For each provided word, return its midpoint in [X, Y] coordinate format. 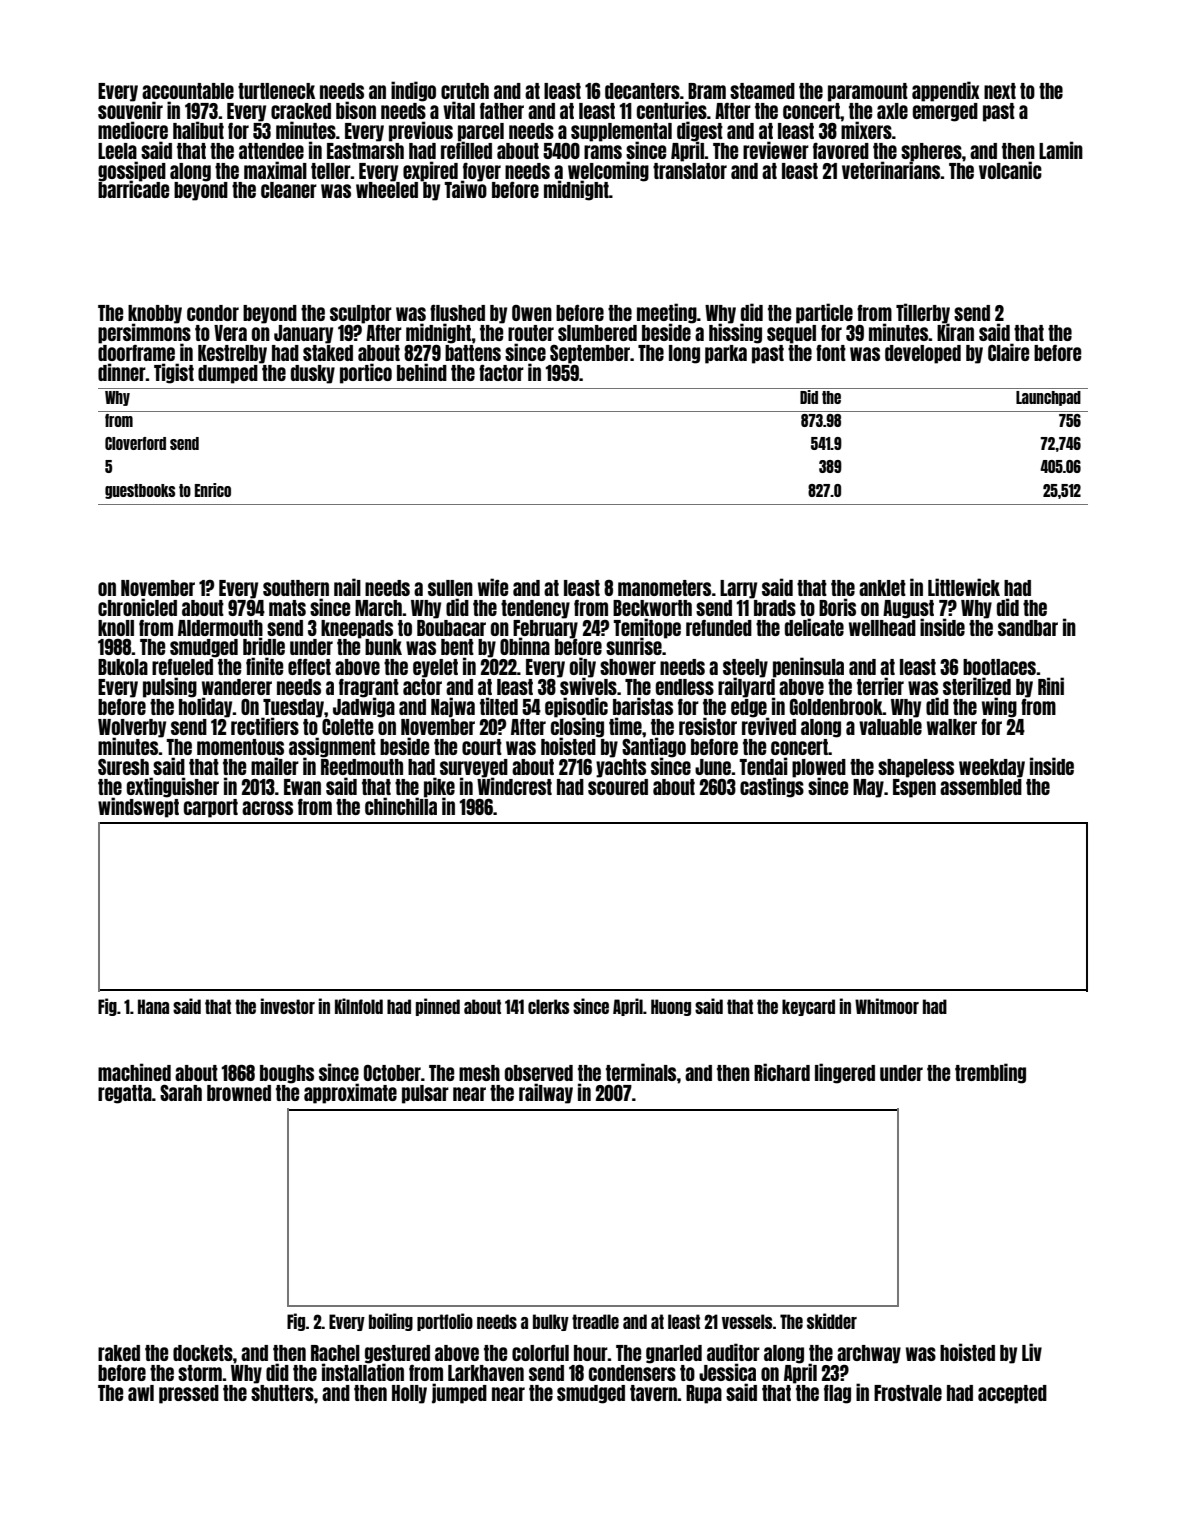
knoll [116, 628]
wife [493, 587]
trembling [990, 1073]
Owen [532, 313]
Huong [671, 1007]
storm [200, 1373]
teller [331, 171]
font [831, 352]
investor [288, 1006]
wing [999, 707]
